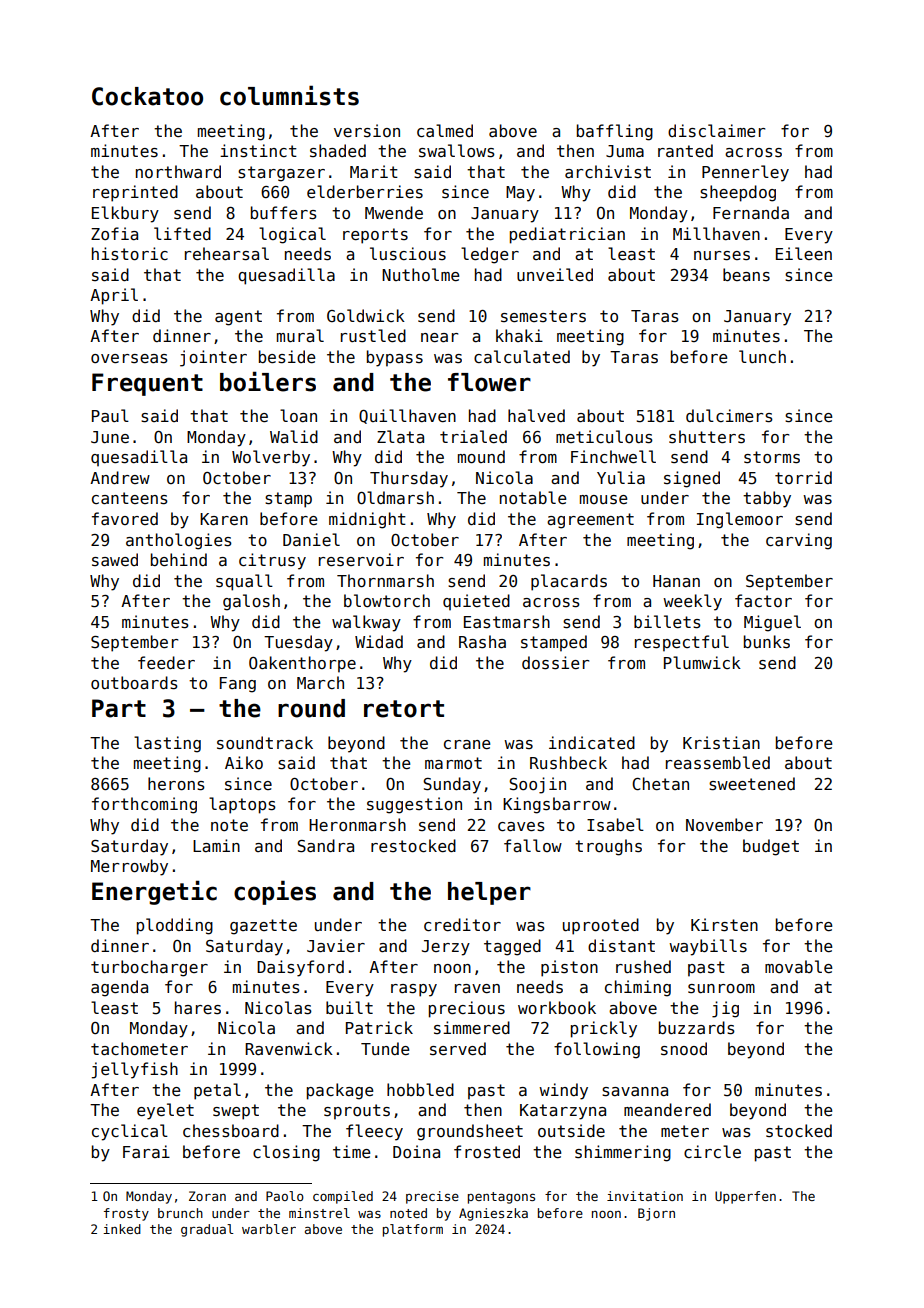 Image resolution: width=924 pixels, height=1308 pixels. What do you see at coordinates (420, 1089) in the page?
I see `hobbled` at bounding box center [420, 1089].
